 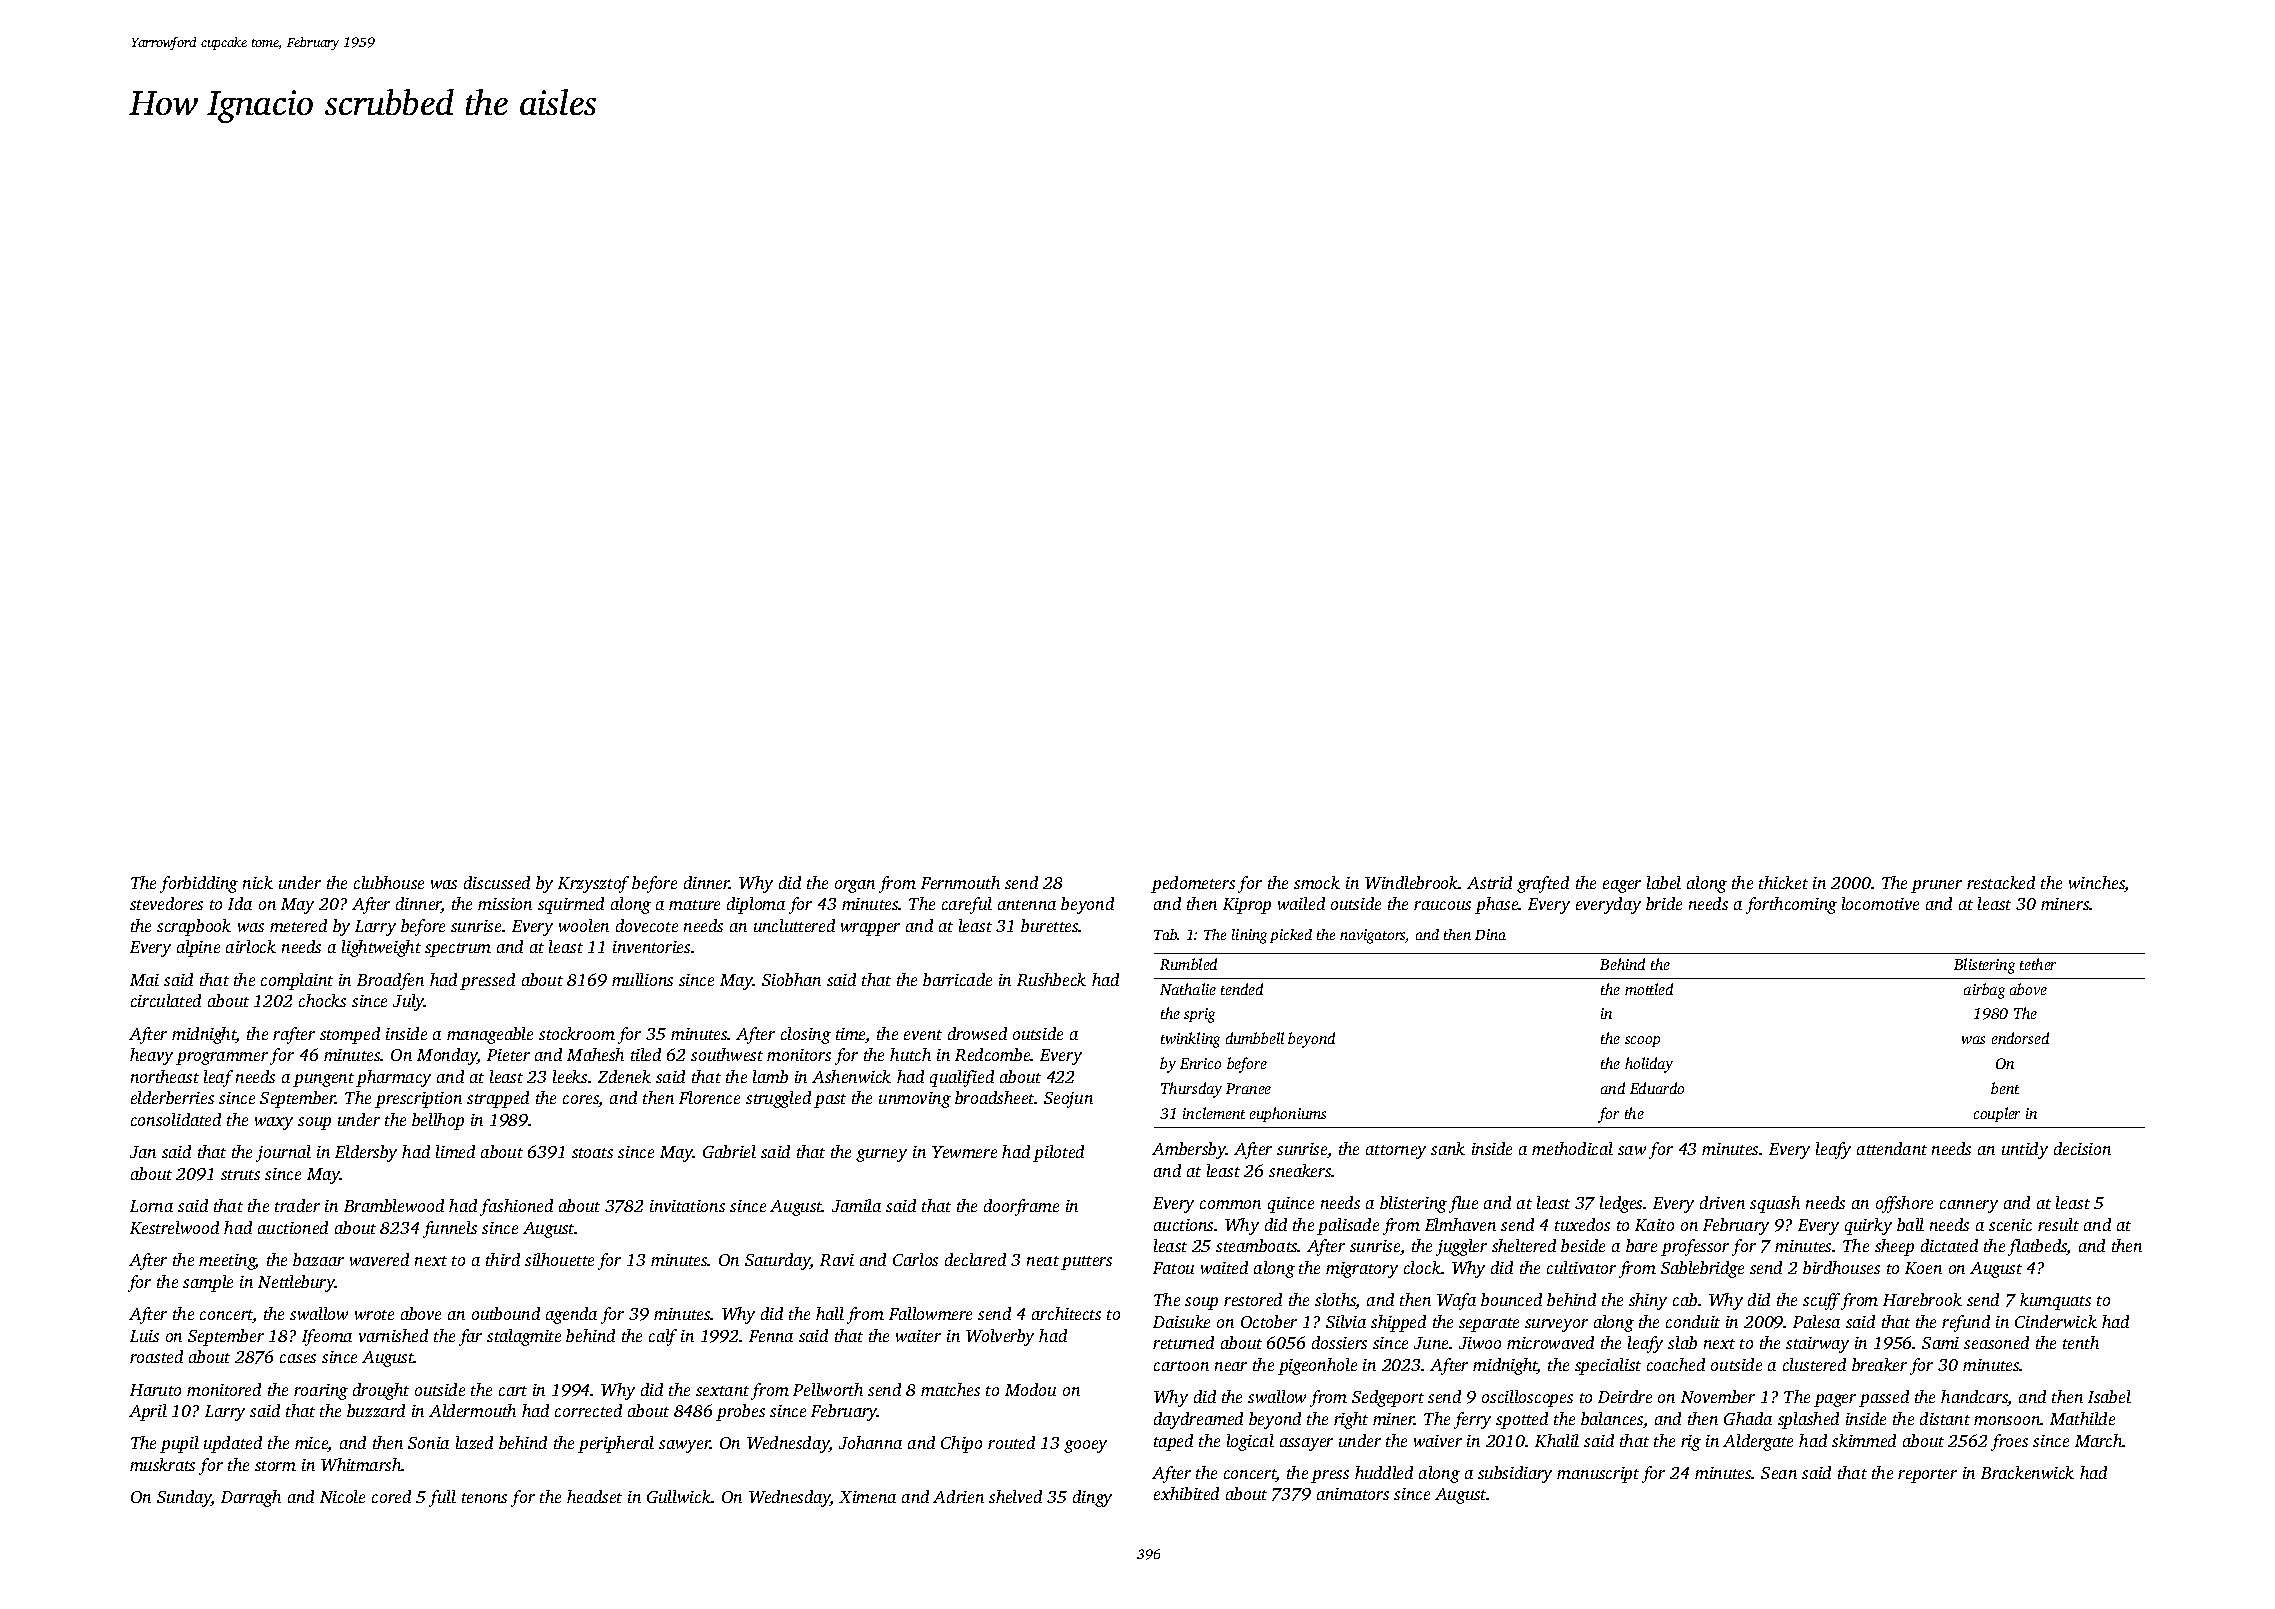 I want to click on attorney, so click(x=1396, y=1152).
